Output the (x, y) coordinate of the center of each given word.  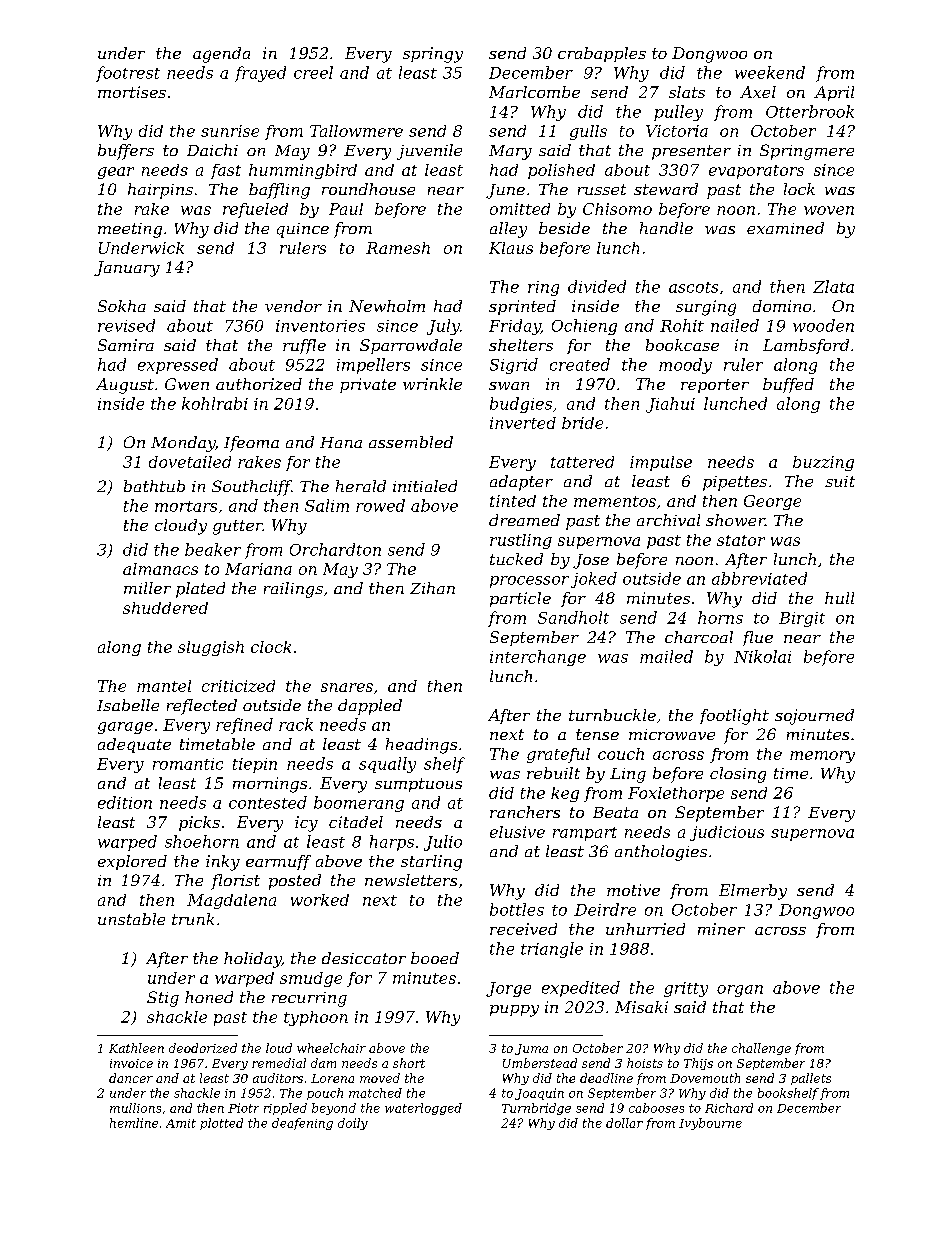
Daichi (212, 150)
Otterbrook (810, 111)
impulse (661, 463)
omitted (520, 209)
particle (520, 599)
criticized (238, 686)
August (125, 386)
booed (435, 958)
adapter (521, 483)
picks (199, 823)
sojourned (814, 717)
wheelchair (331, 1048)
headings (421, 746)
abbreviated (759, 578)
